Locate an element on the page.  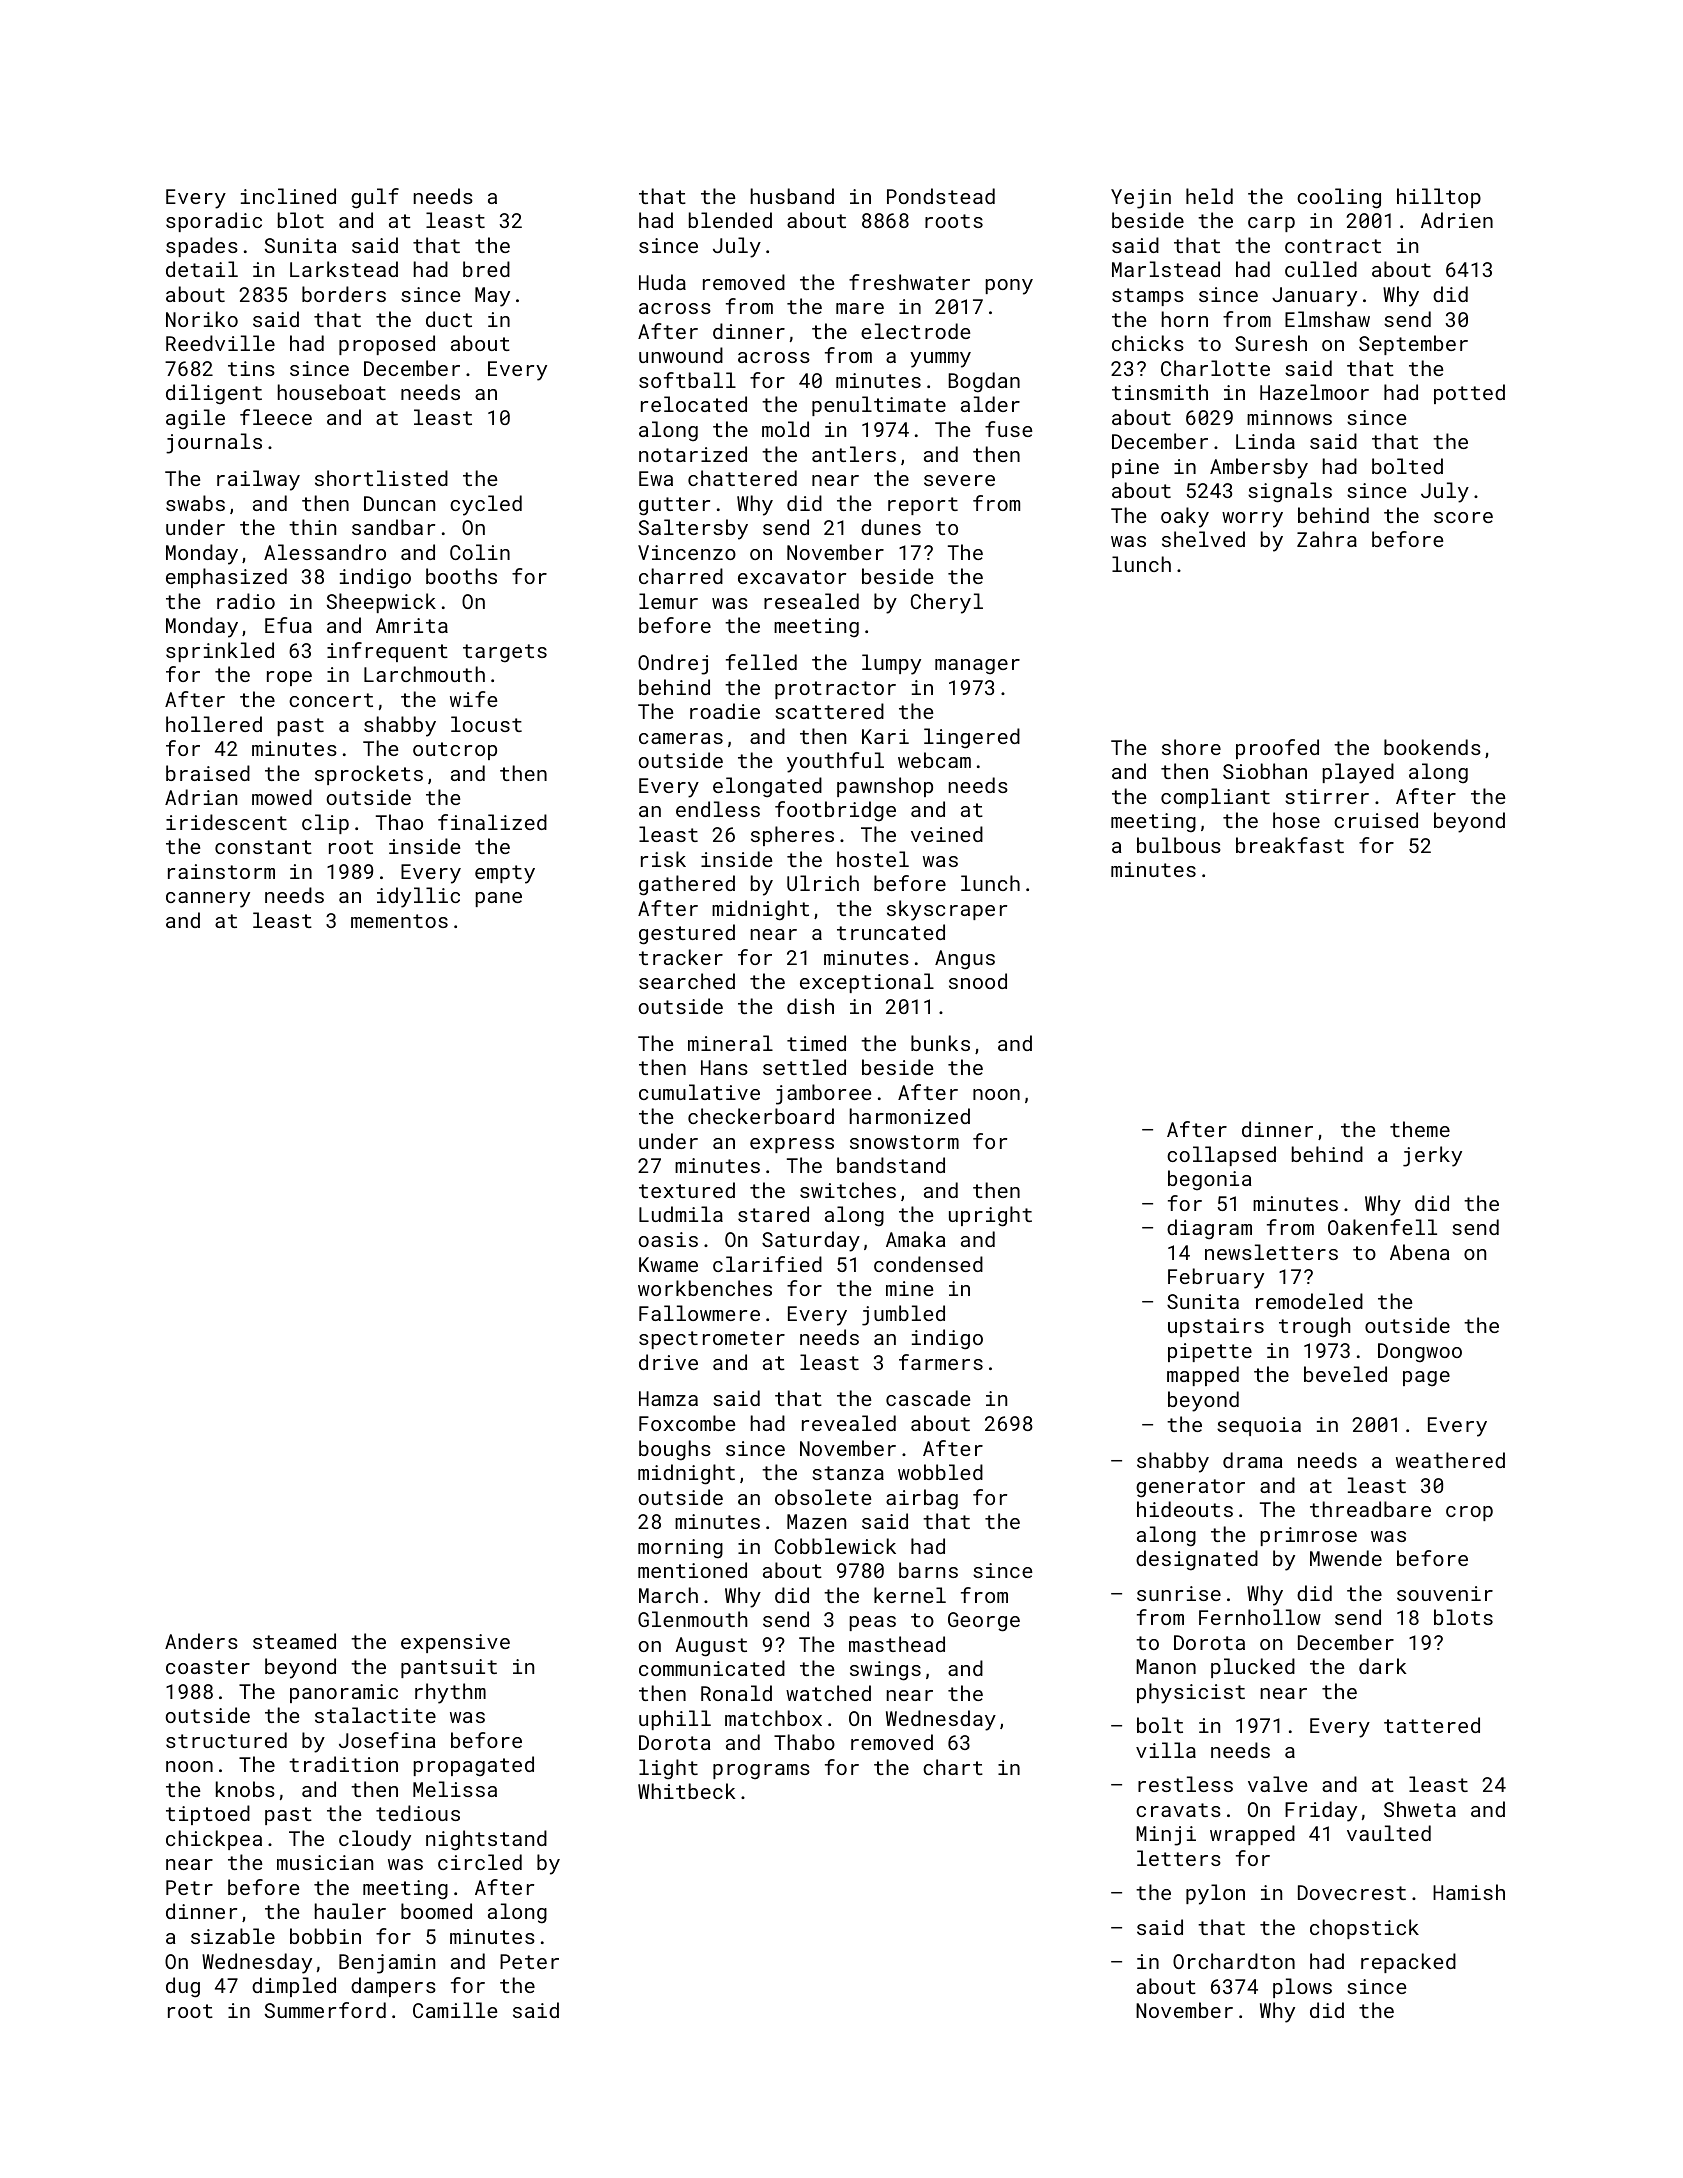
worry is located at coordinates (1252, 520).
